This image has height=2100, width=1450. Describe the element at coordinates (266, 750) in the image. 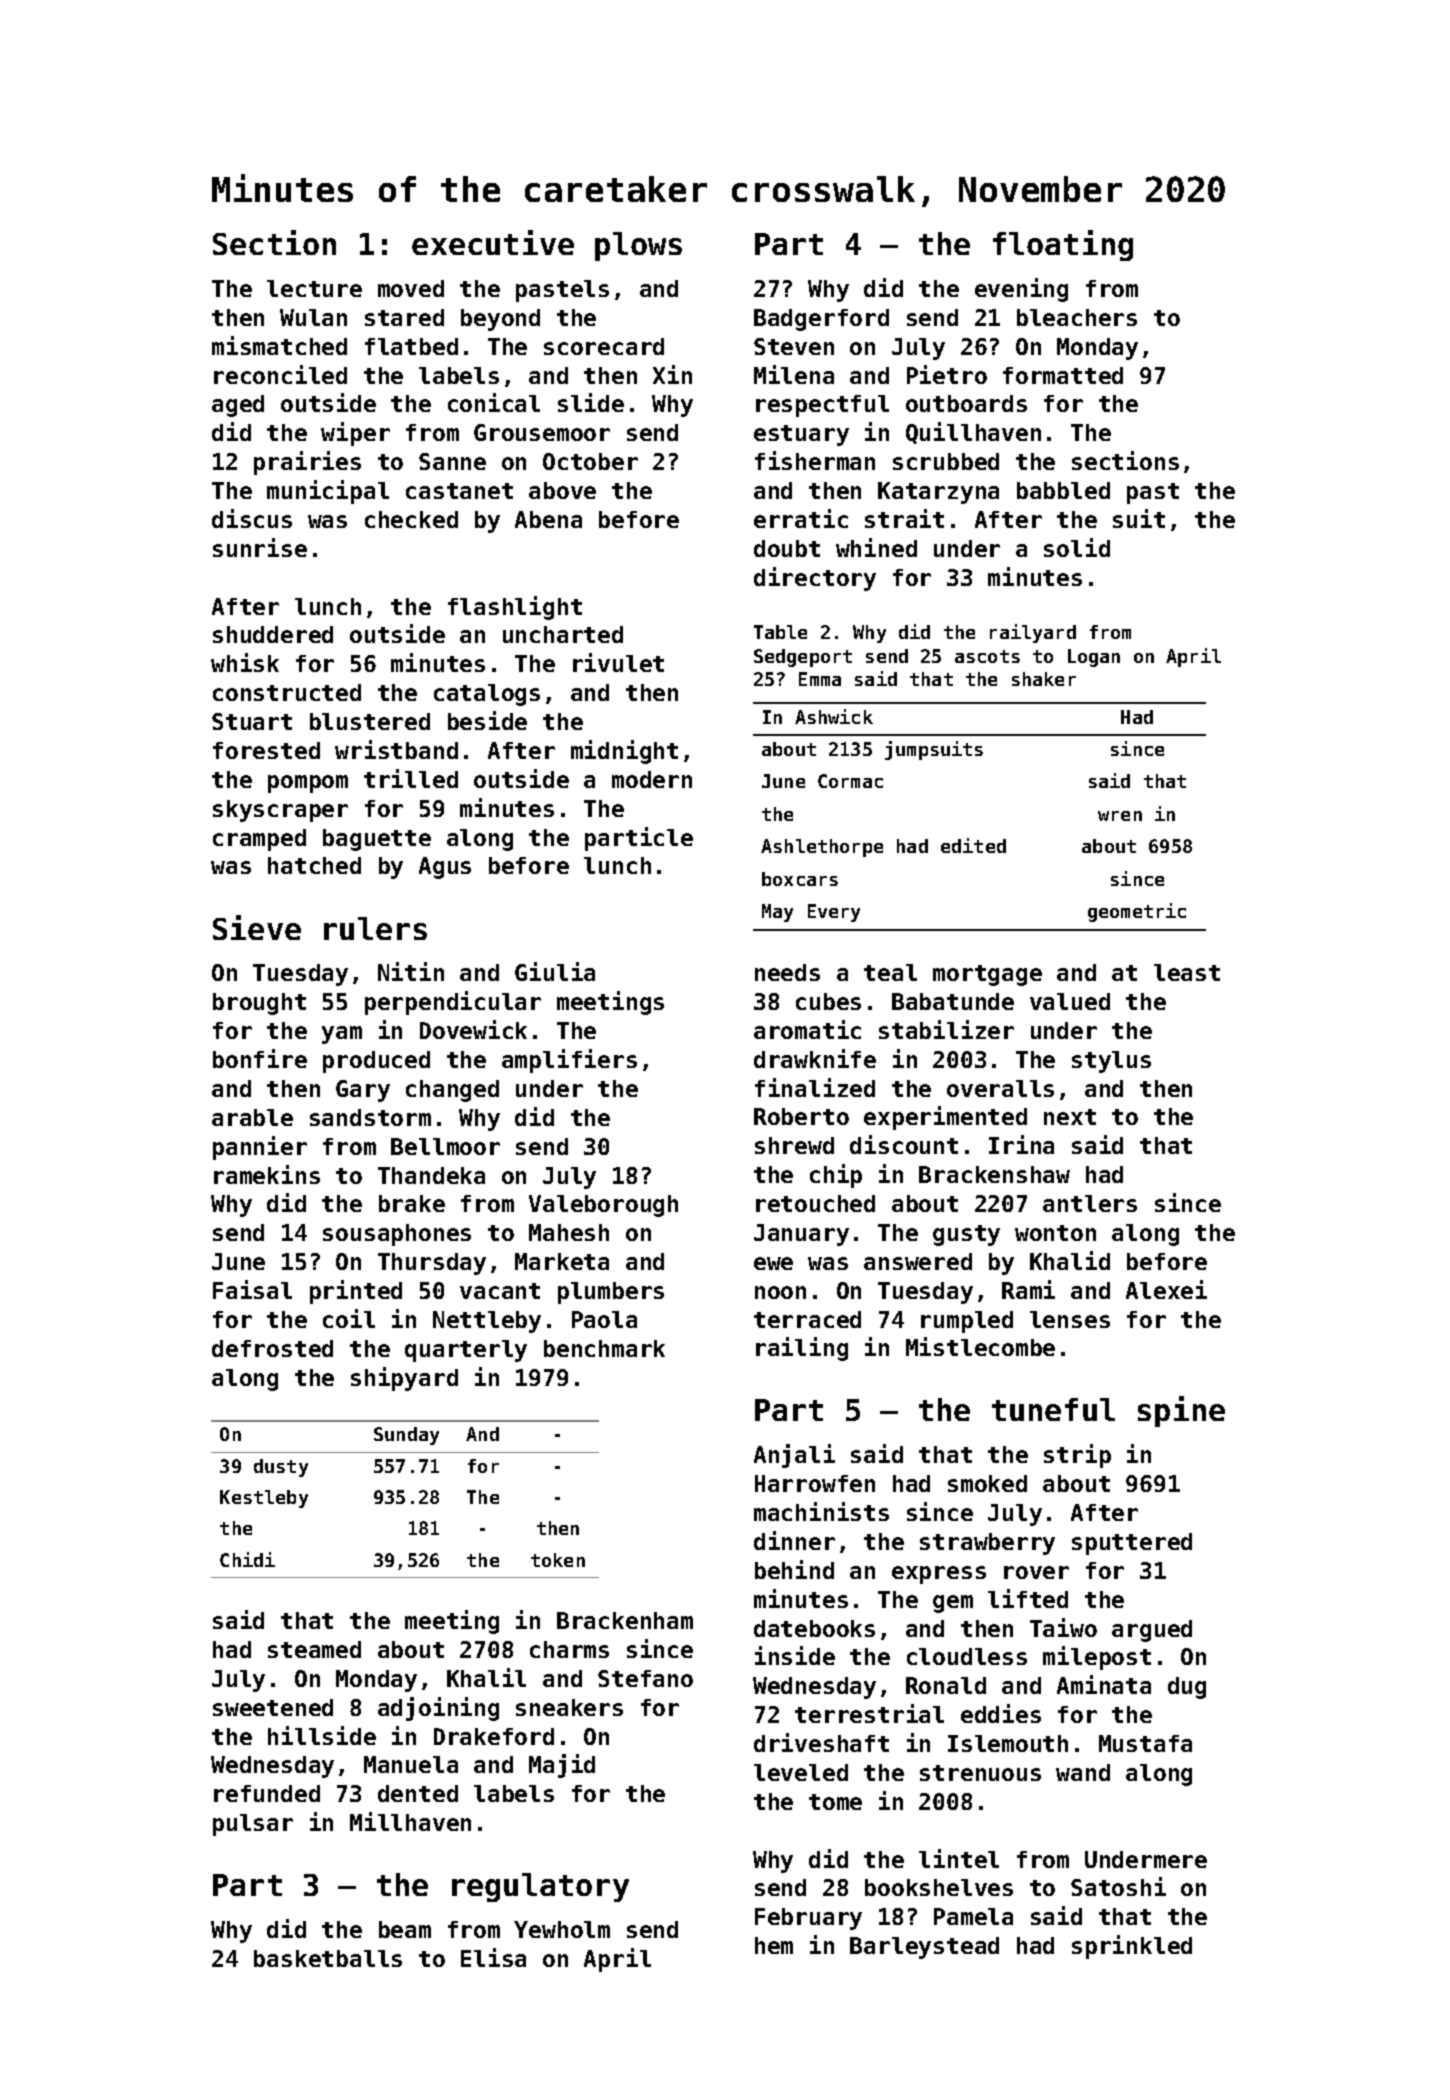

I see `forested` at that location.
